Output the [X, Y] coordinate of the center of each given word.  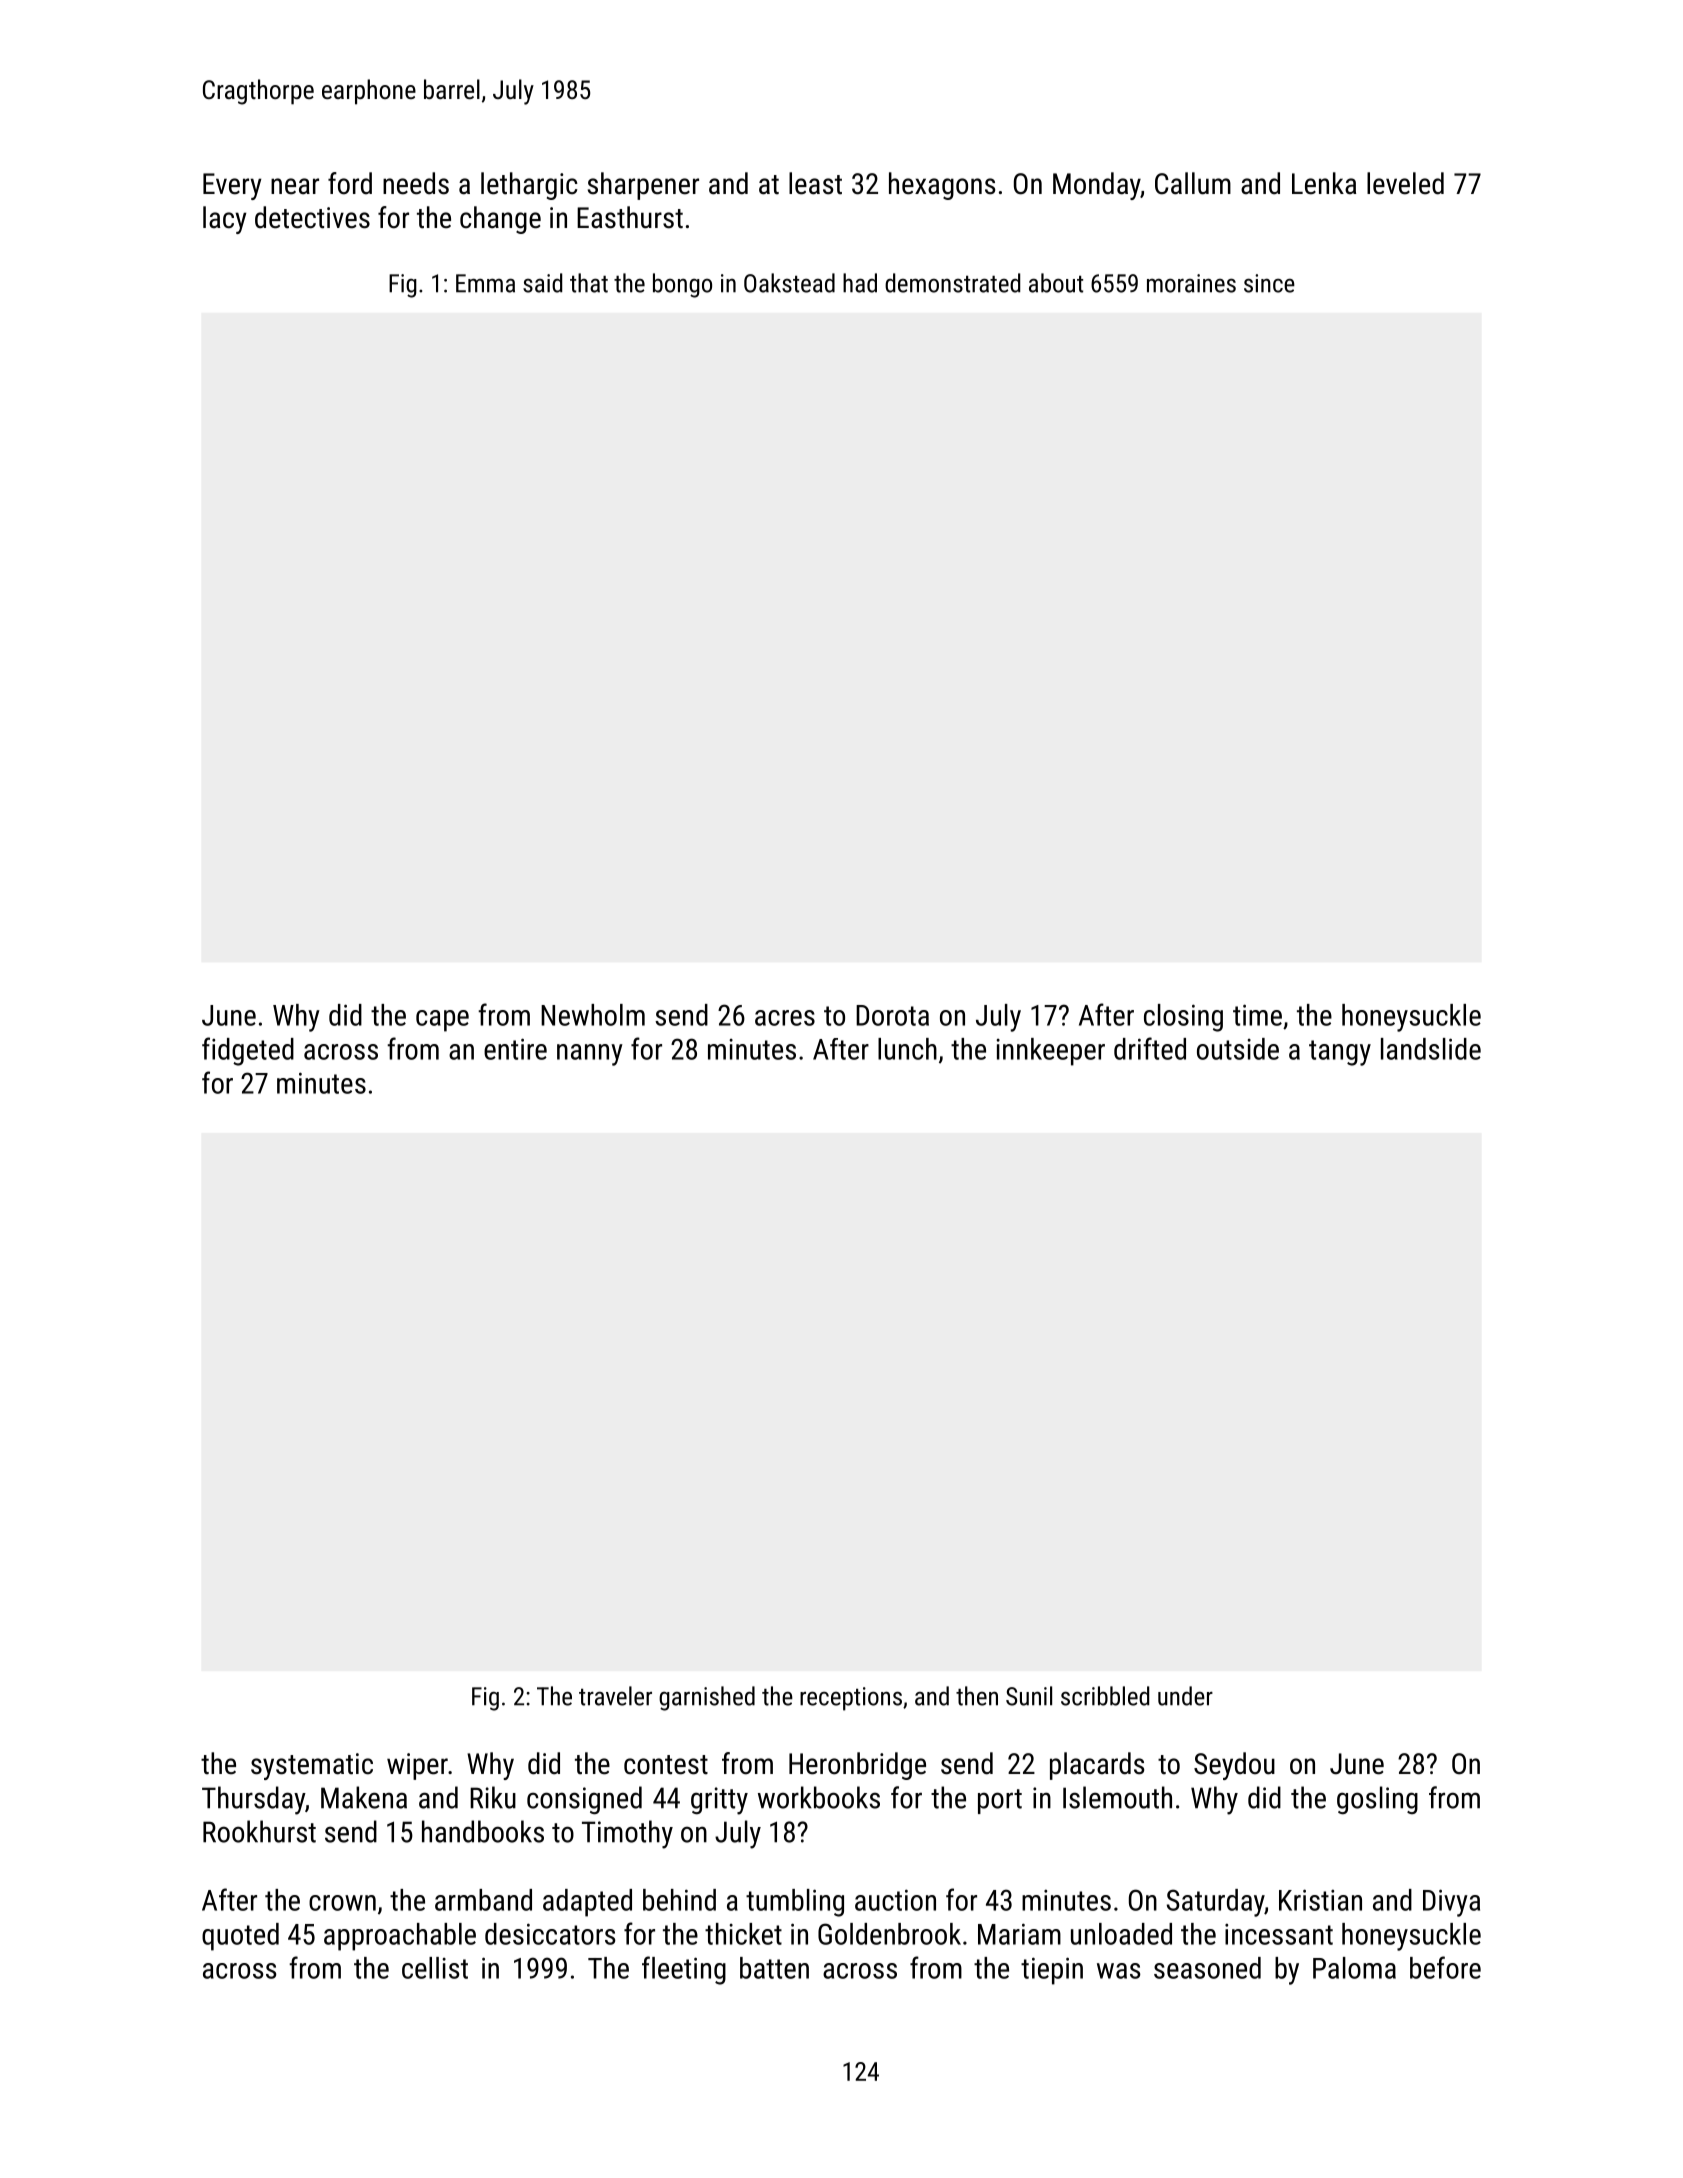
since [1269, 283]
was [1119, 1971]
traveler [615, 1696]
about [1056, 283]
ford [350, 183]
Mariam [1019, 1934]
